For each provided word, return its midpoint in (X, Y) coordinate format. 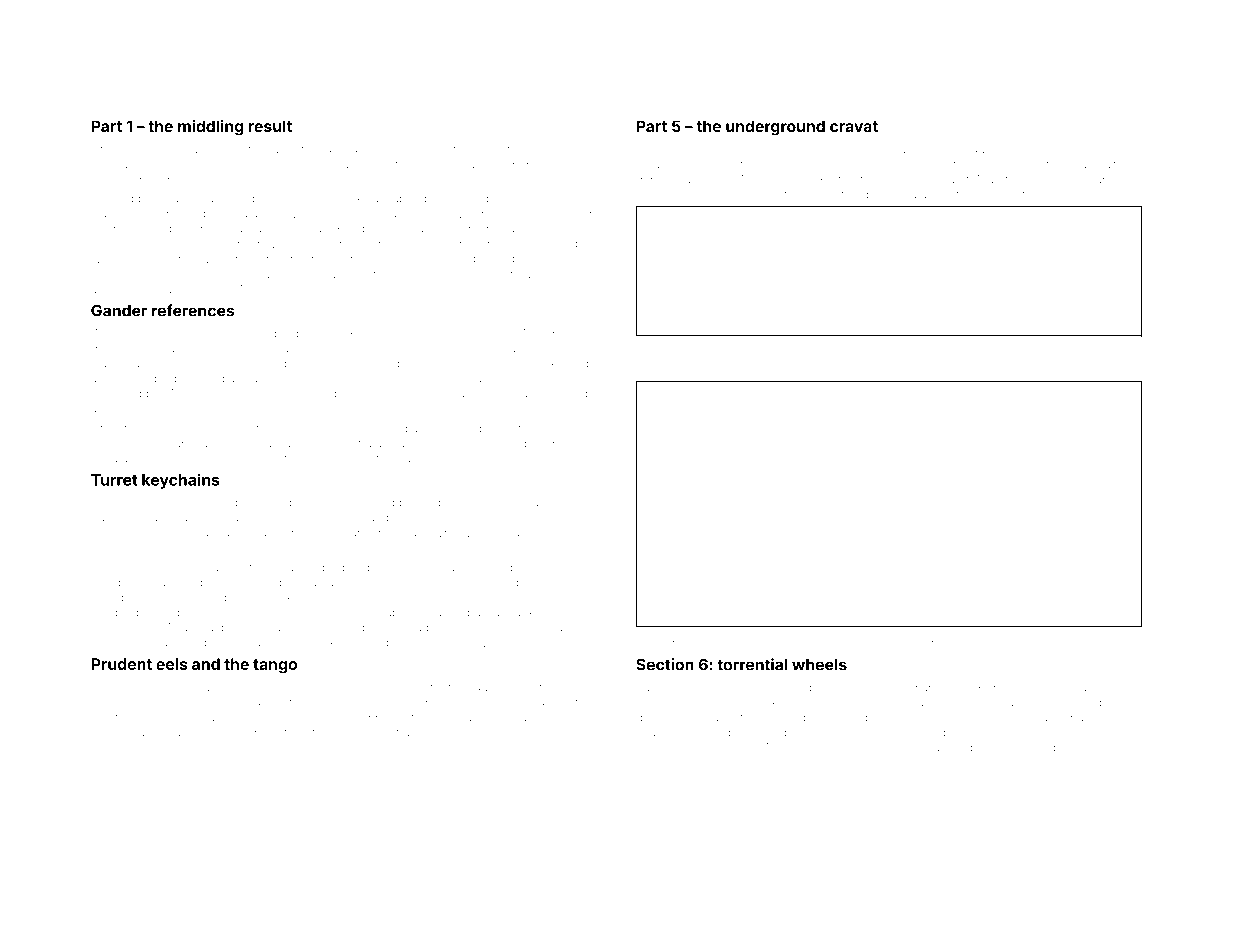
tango (275, 666)
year (922, 645)
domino (727, 149)
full (371, 213)
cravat (854, 126)
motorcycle (315, 733)
